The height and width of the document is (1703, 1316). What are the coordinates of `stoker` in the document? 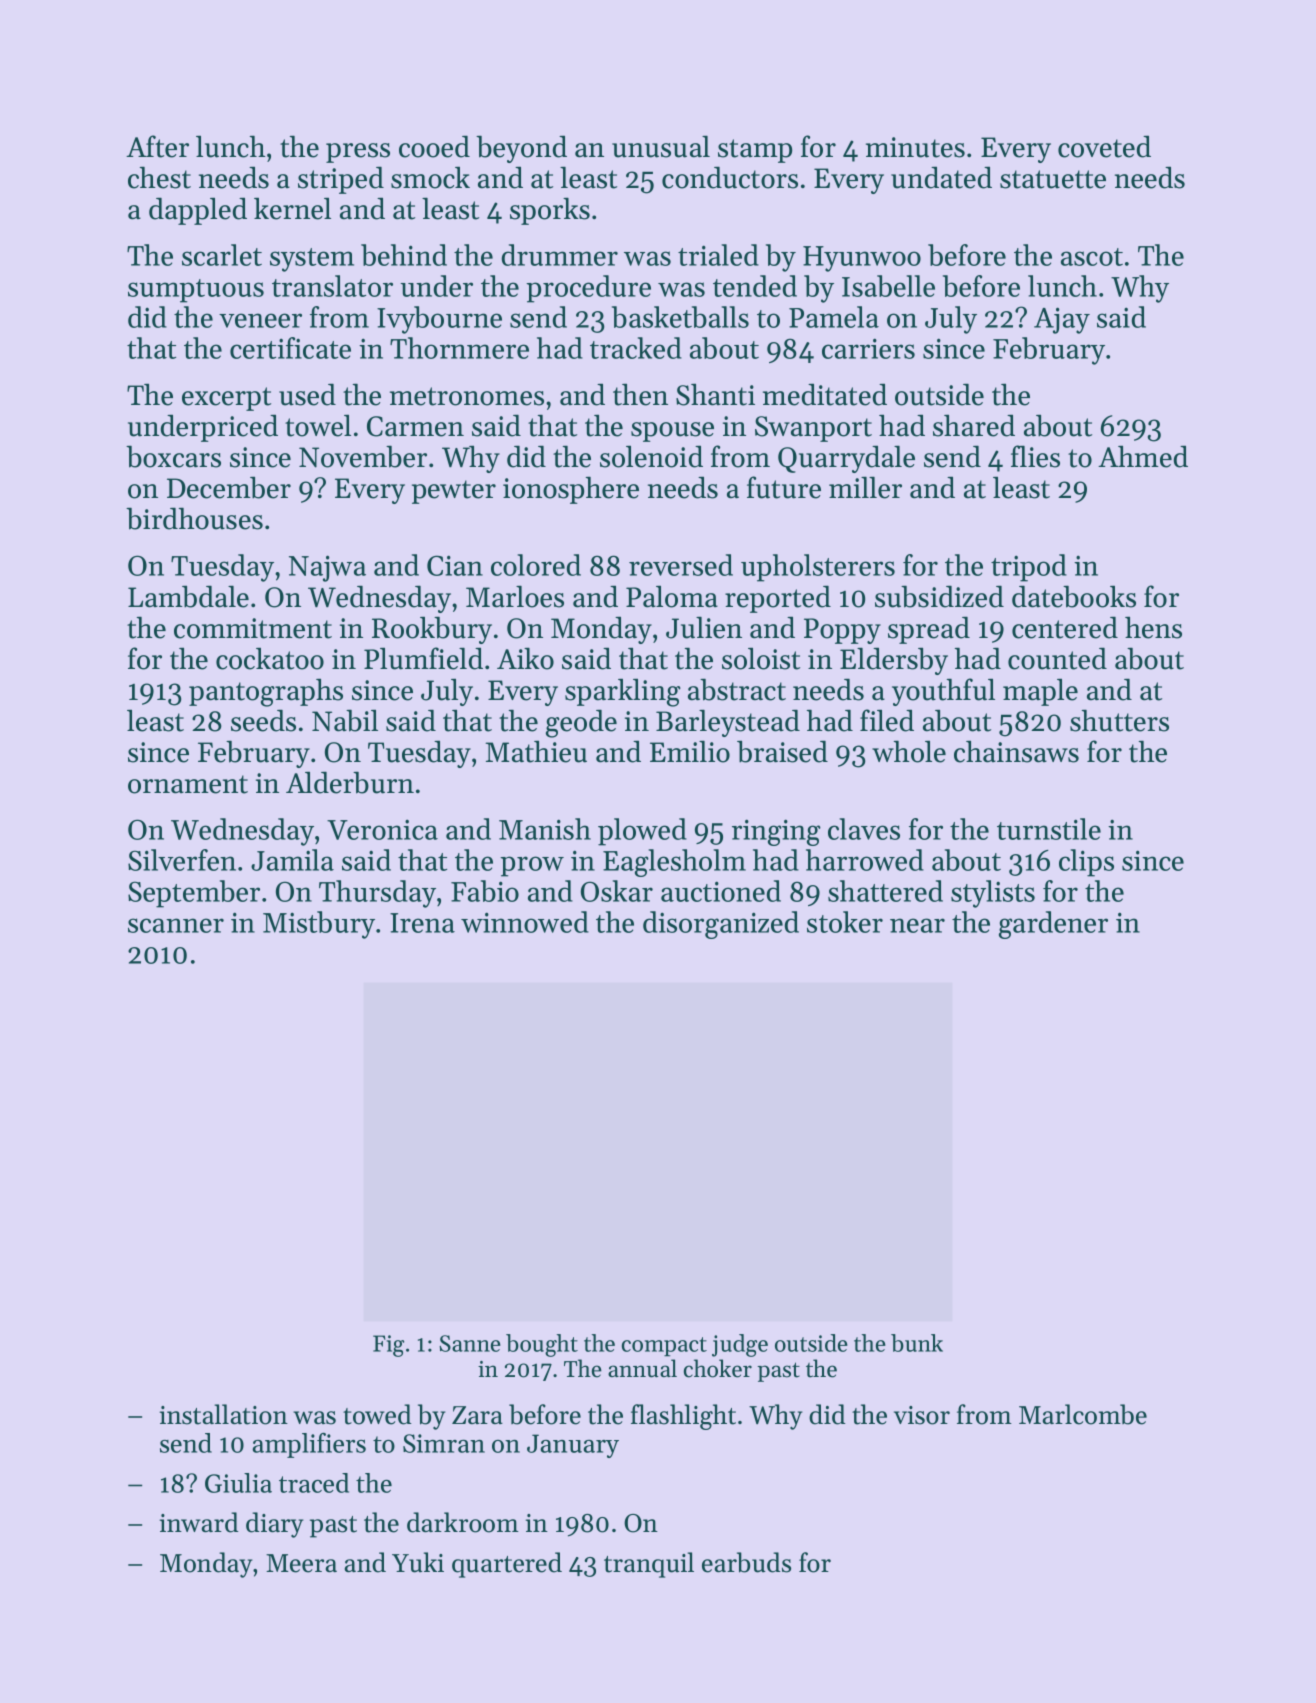 It's located at (845, 922).
